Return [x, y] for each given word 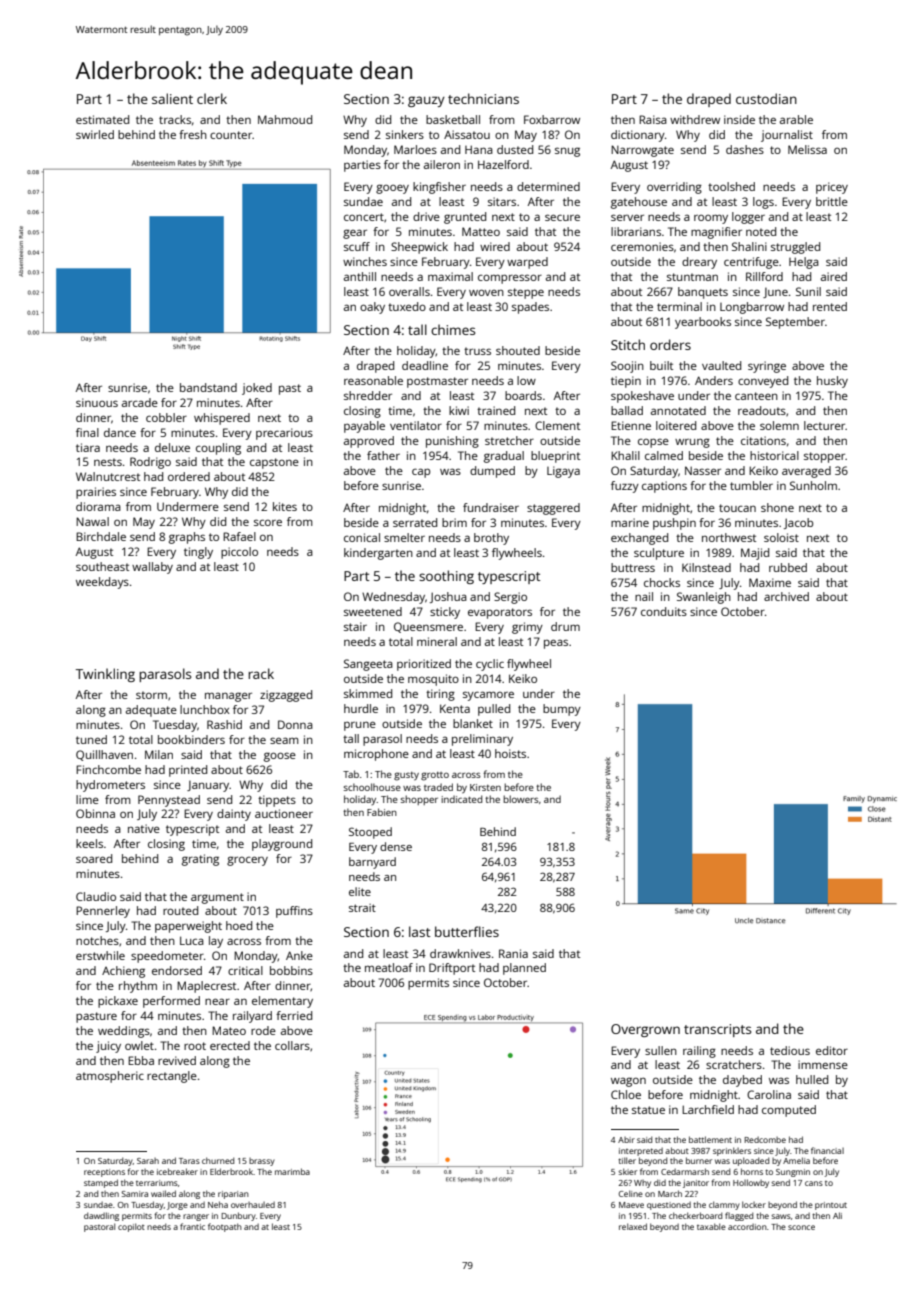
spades [530, 308]
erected [230, 1045]
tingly [198, 553]
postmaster [437, 382]
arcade [140, 402]
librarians [636, 231]
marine [630, 522]
